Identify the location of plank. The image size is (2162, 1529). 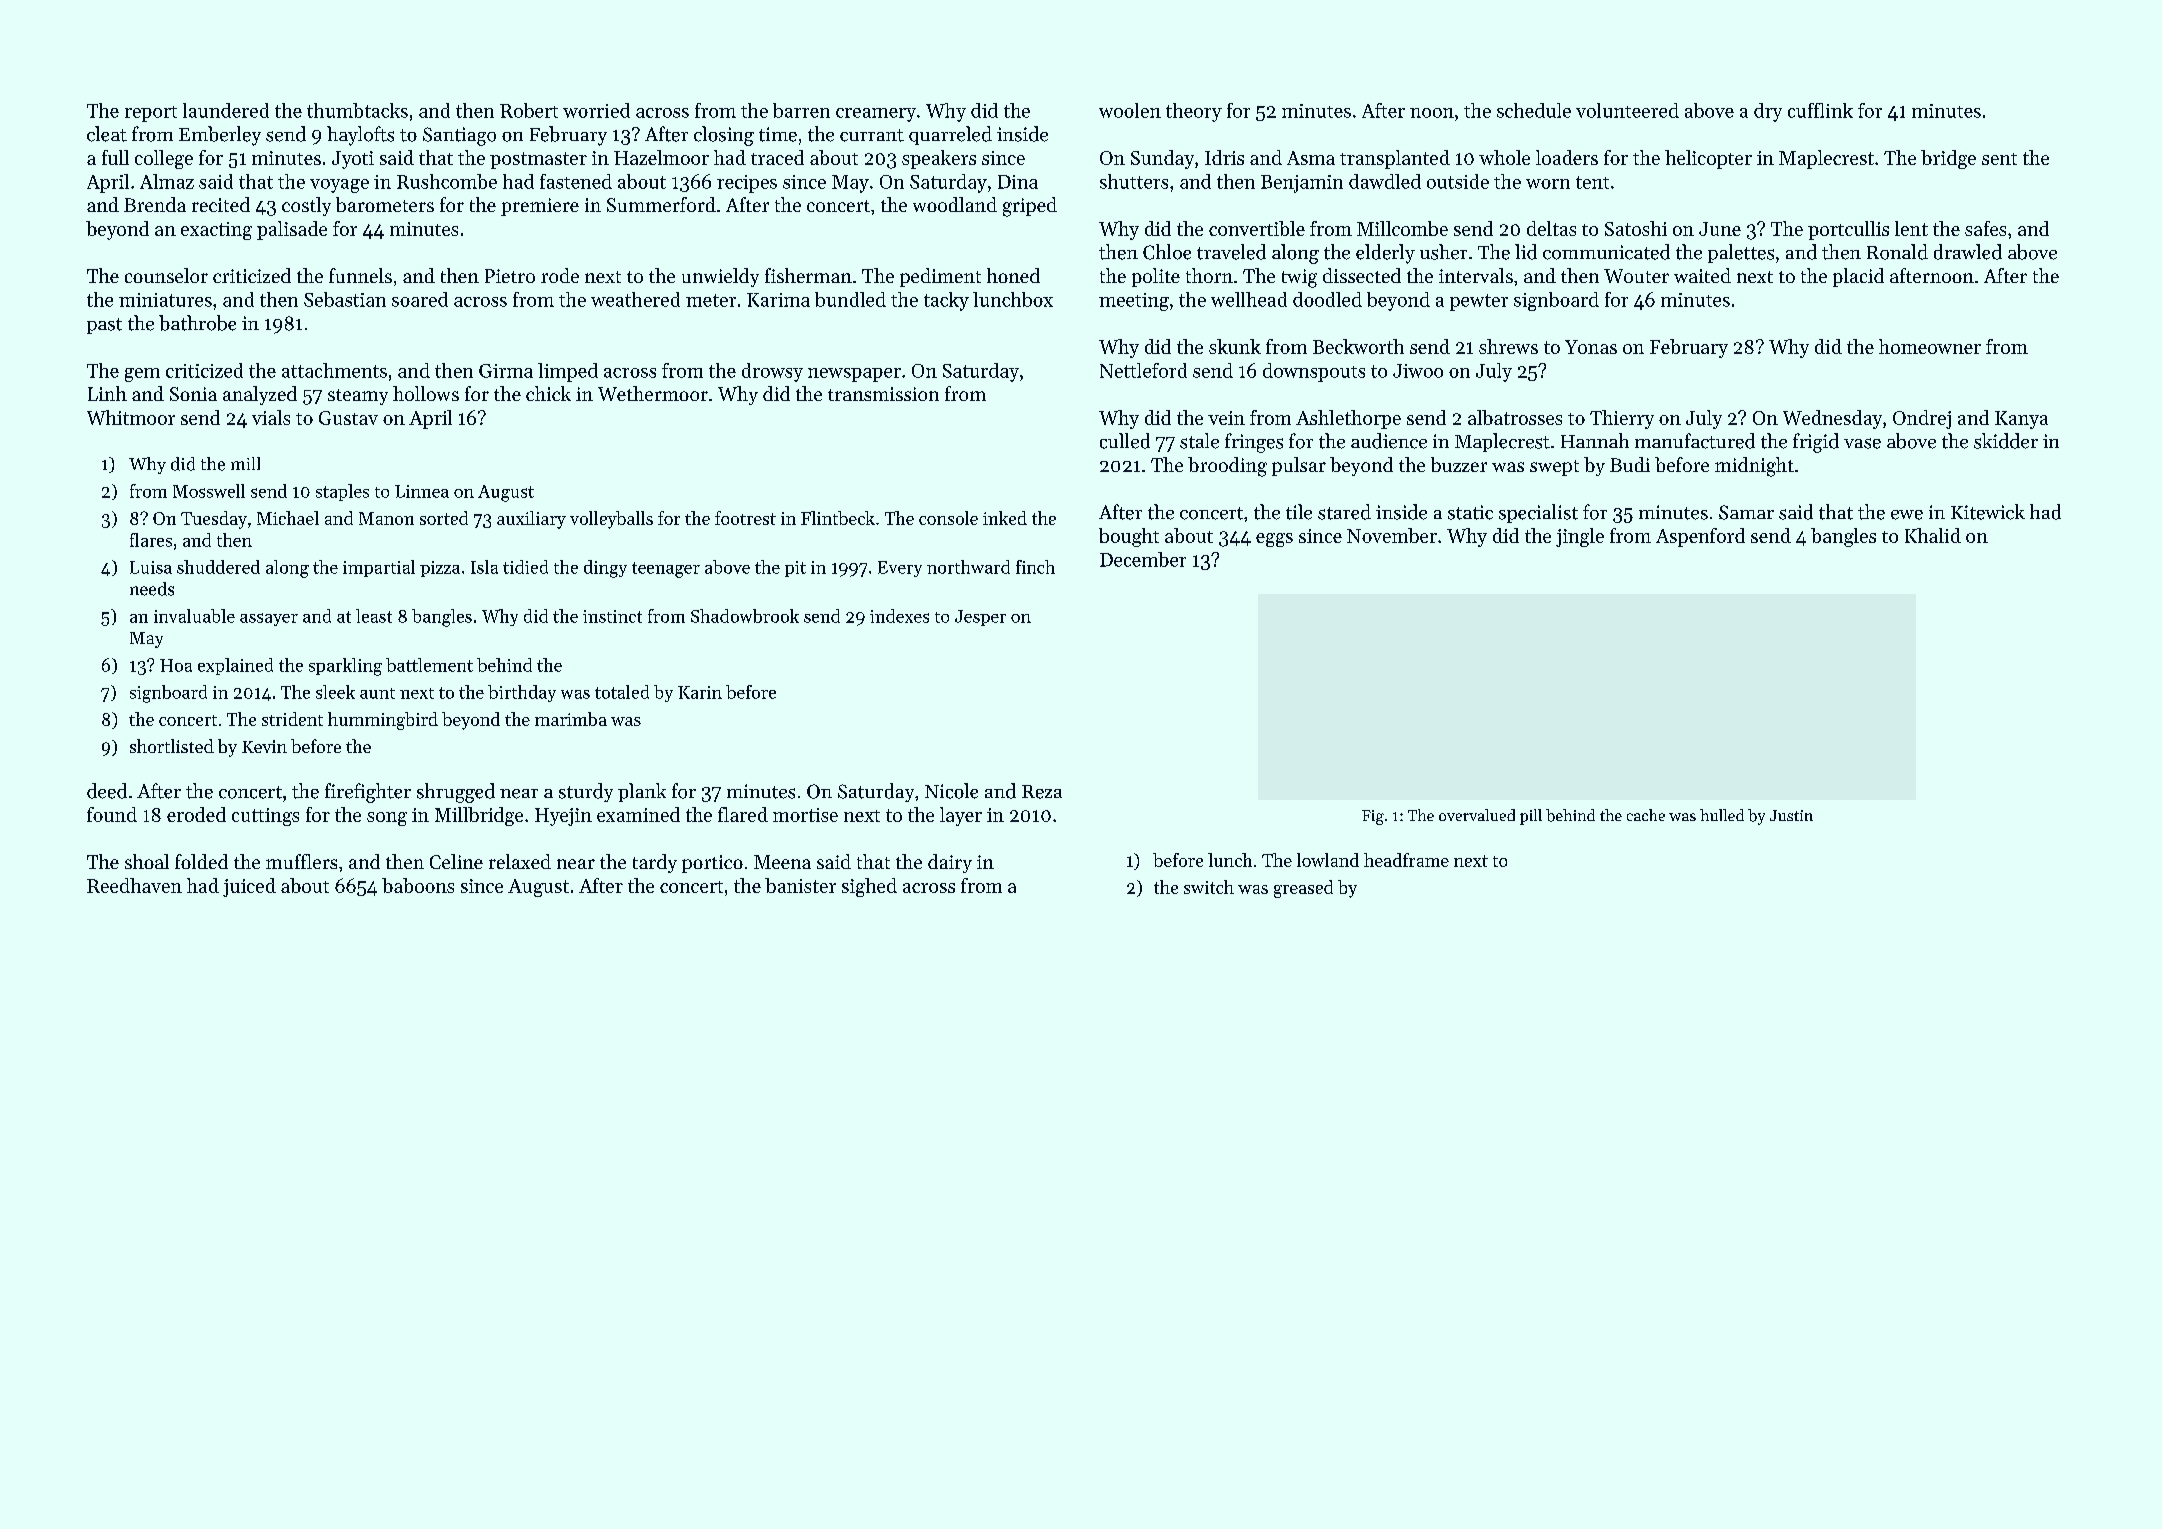
(642, 792).
